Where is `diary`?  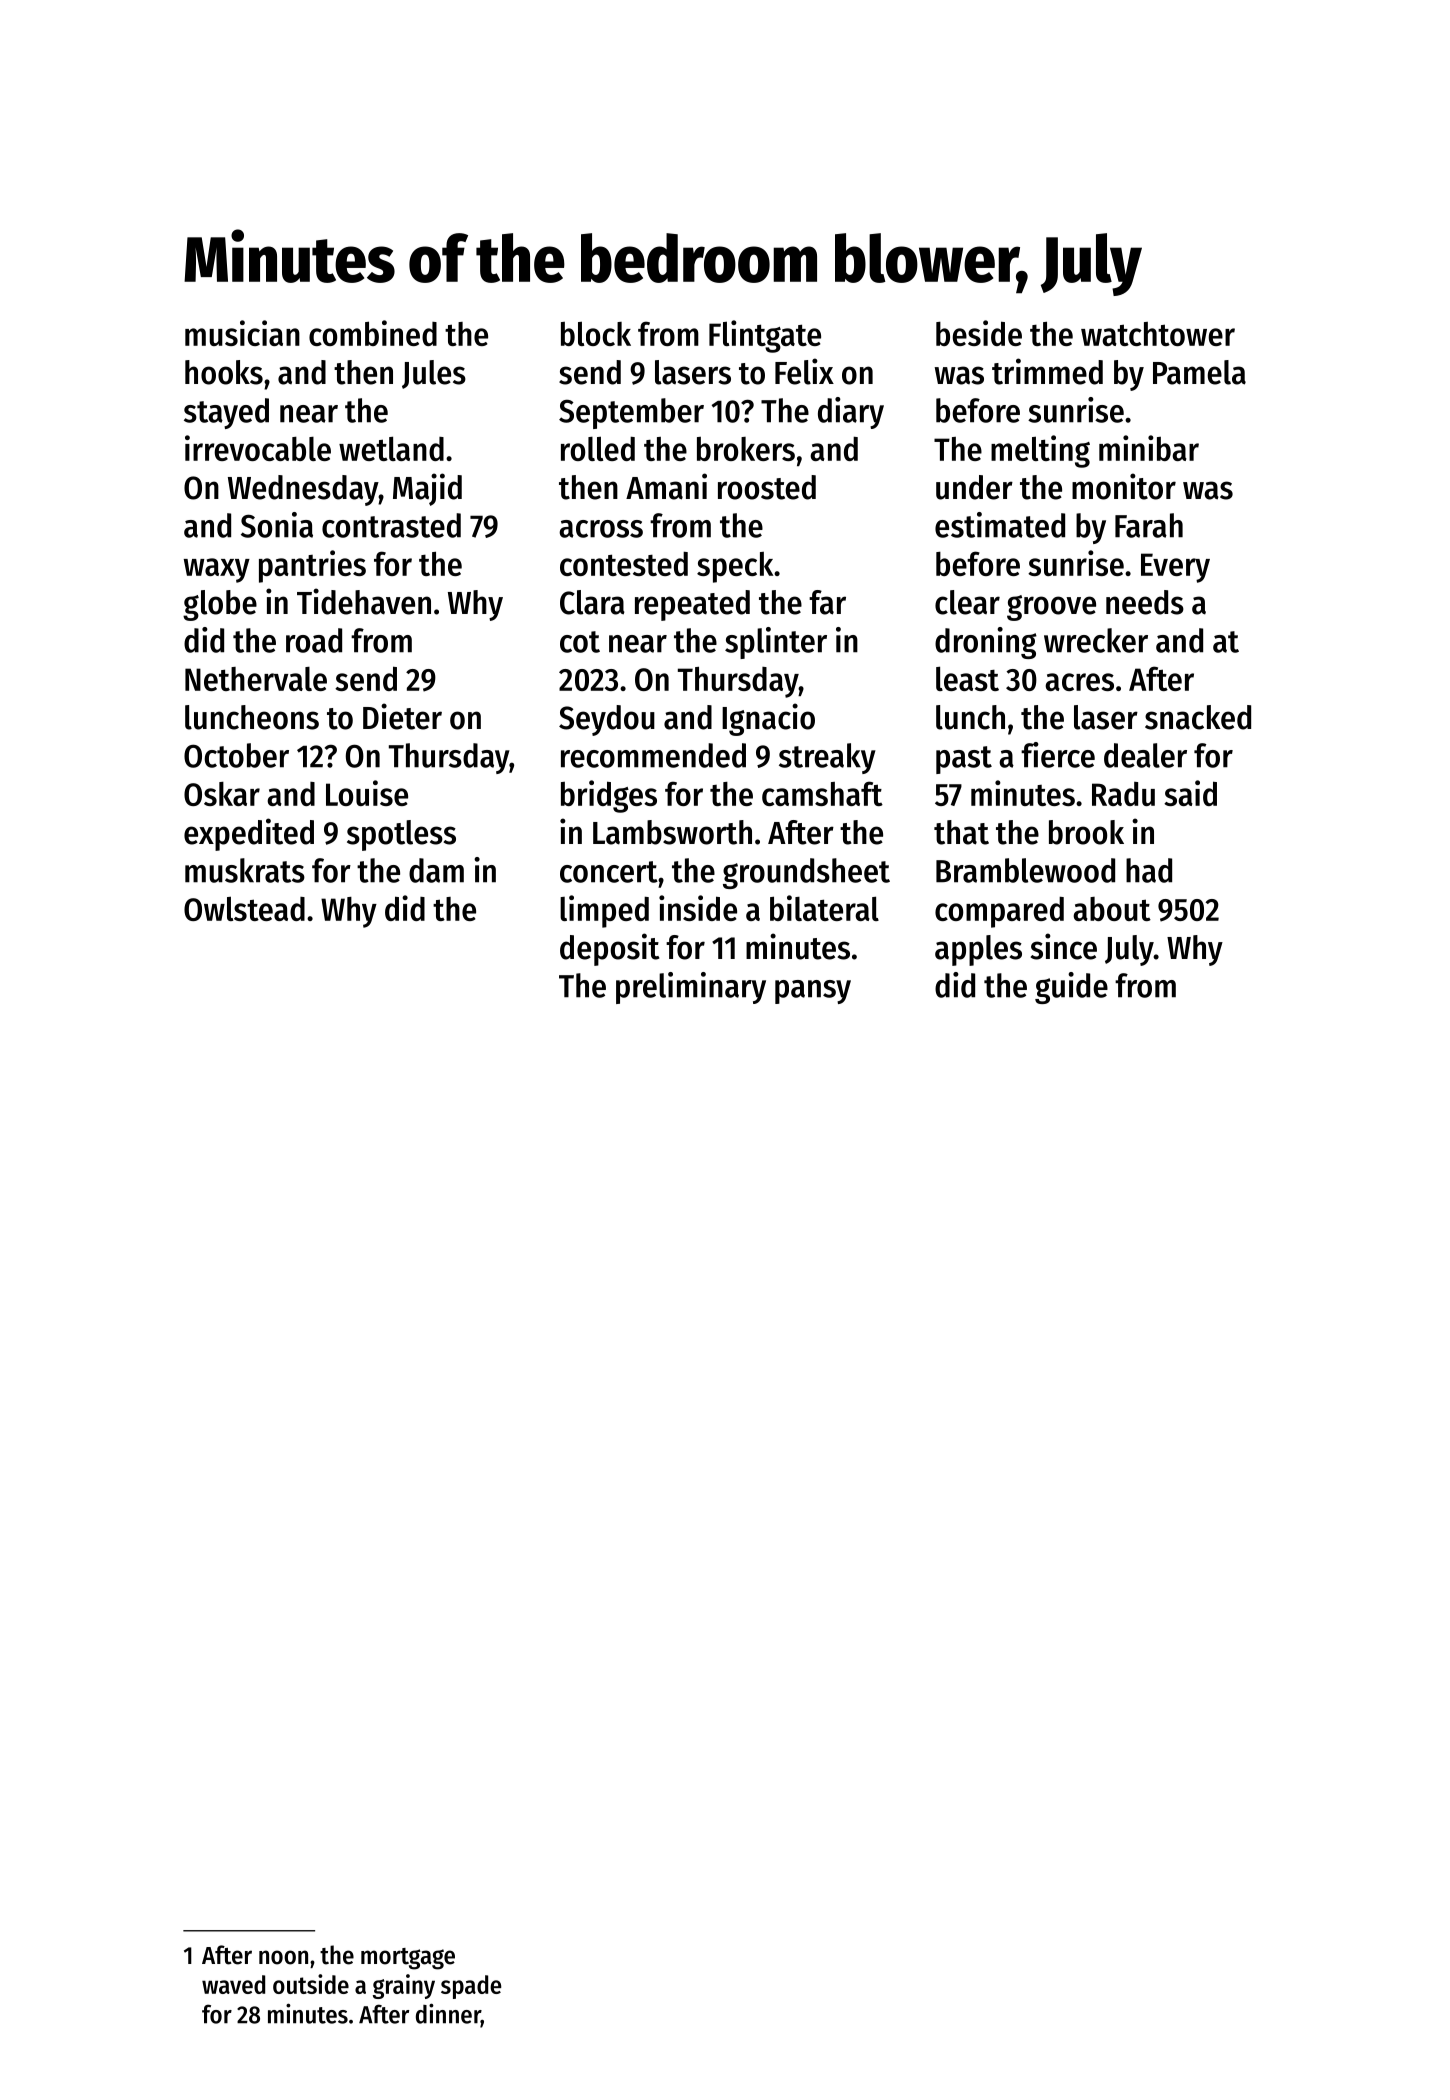
diary is located at coordinates (851, 413).
